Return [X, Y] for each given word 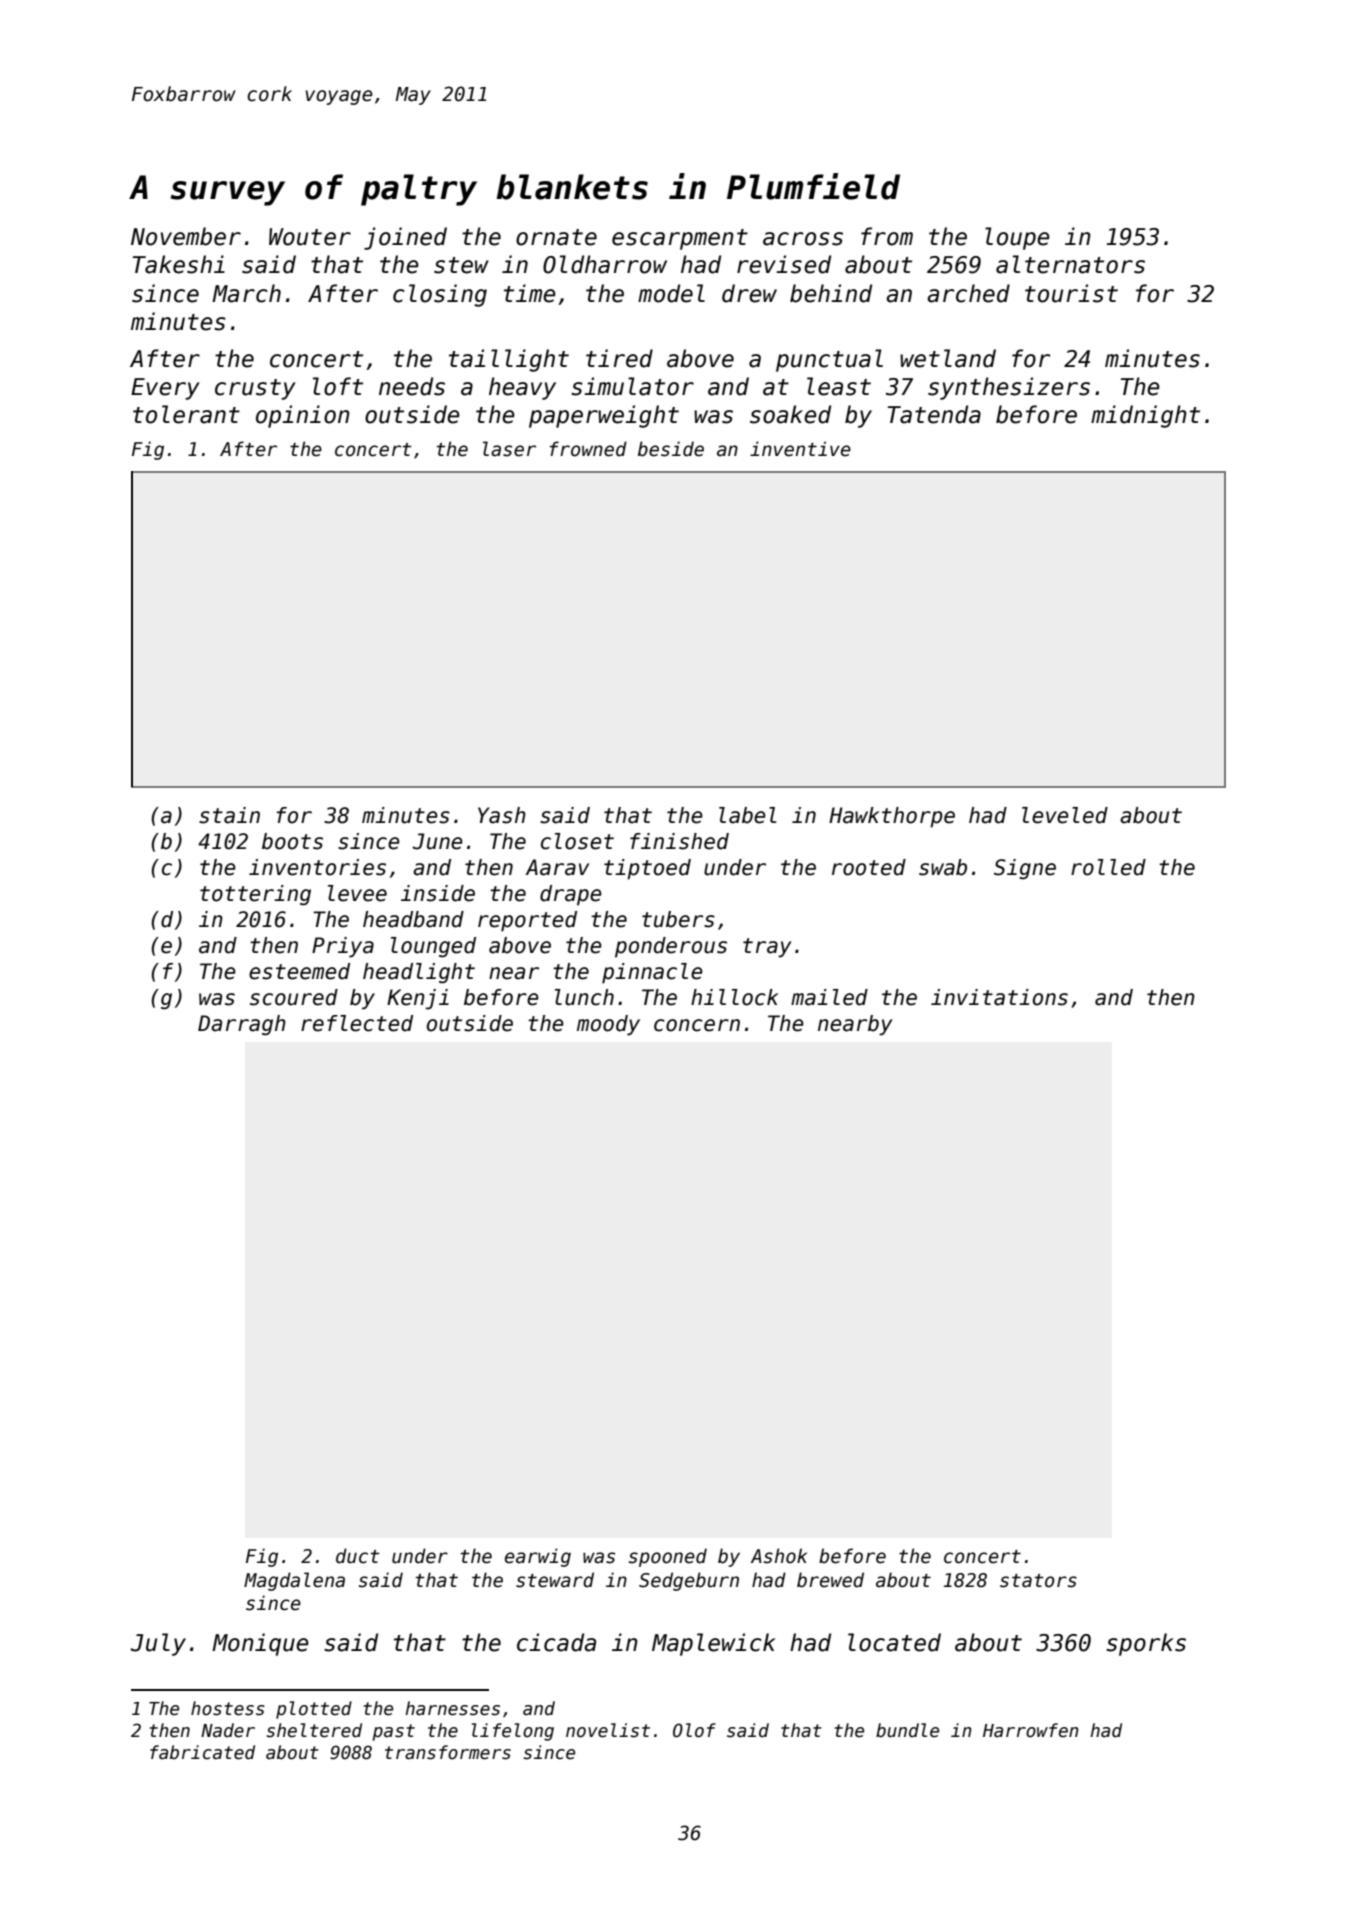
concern [697, 1025]
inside [438, 893]
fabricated [202, 1752]
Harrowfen [1031, 1730]
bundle [907, 1730]
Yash [502, 815]
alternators [1070, 264]
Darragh [242, 1025]
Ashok [779, 1556]
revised [784, 264]
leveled [1065, 815]
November [186, 236]
